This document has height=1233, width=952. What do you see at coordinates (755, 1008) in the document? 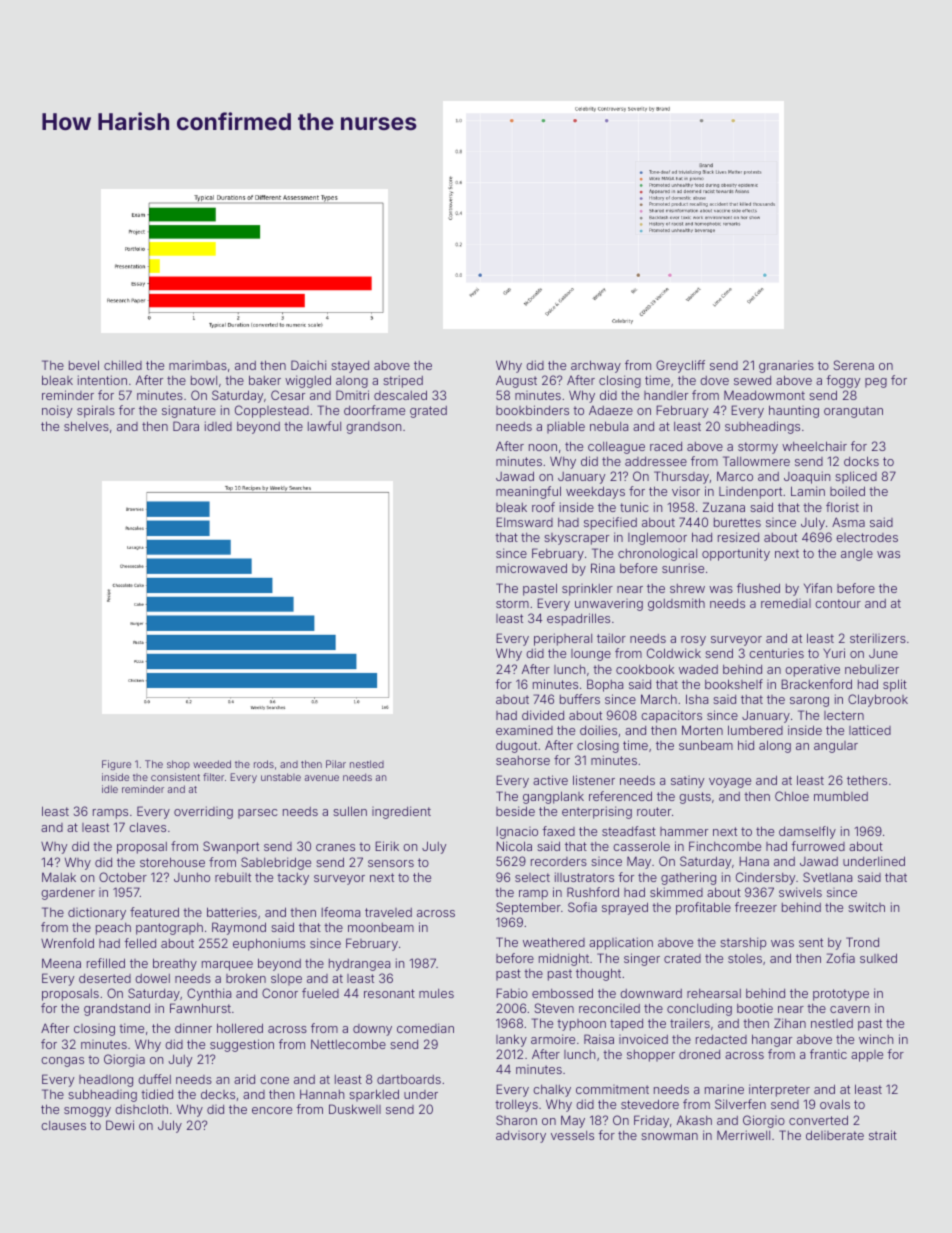
I see `bootie` at bounding box center [755, 1008].
